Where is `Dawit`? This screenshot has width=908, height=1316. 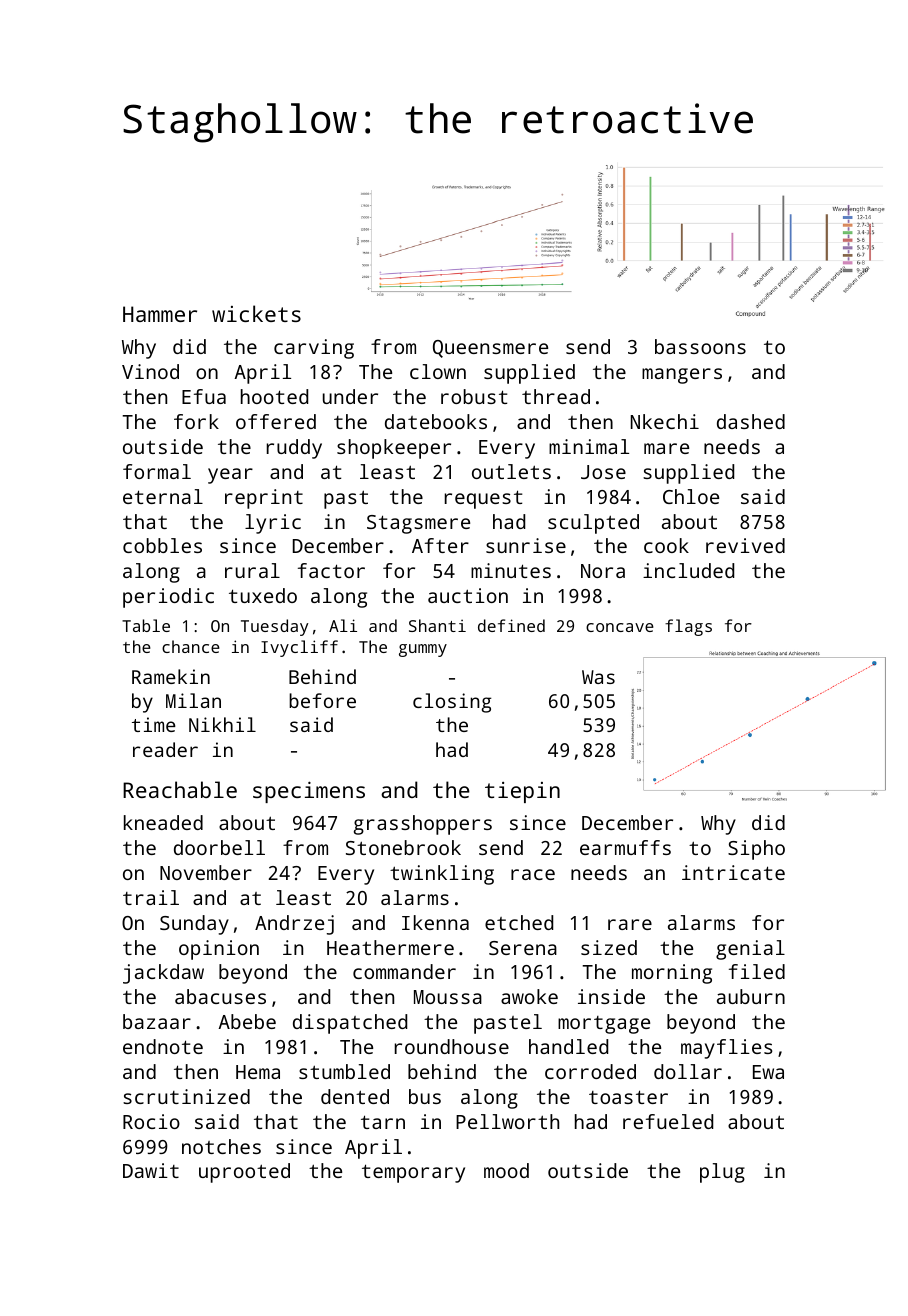 Dawit is located at coordinates (151, 1170).
